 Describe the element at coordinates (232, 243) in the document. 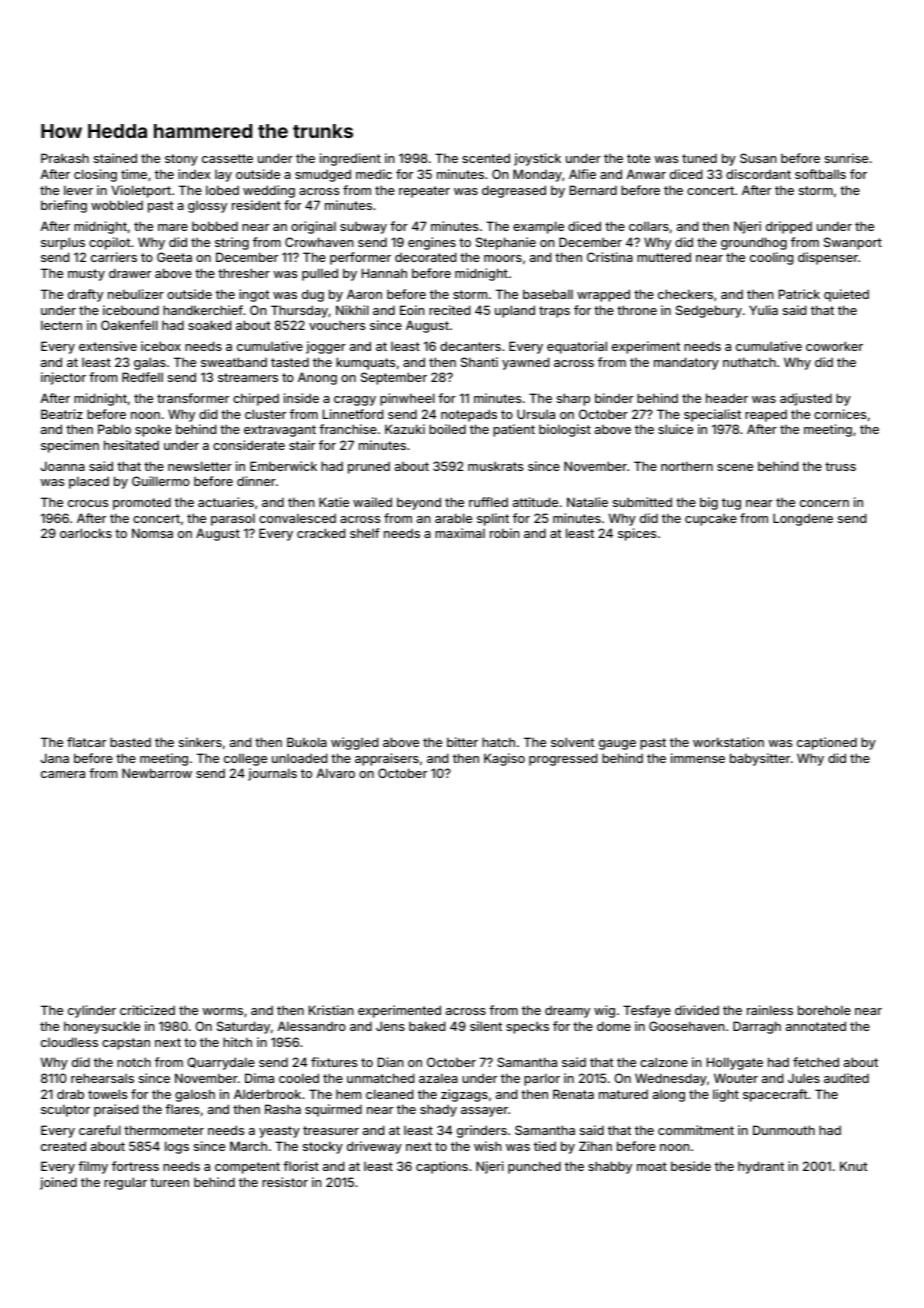

I see `string` at that location.
